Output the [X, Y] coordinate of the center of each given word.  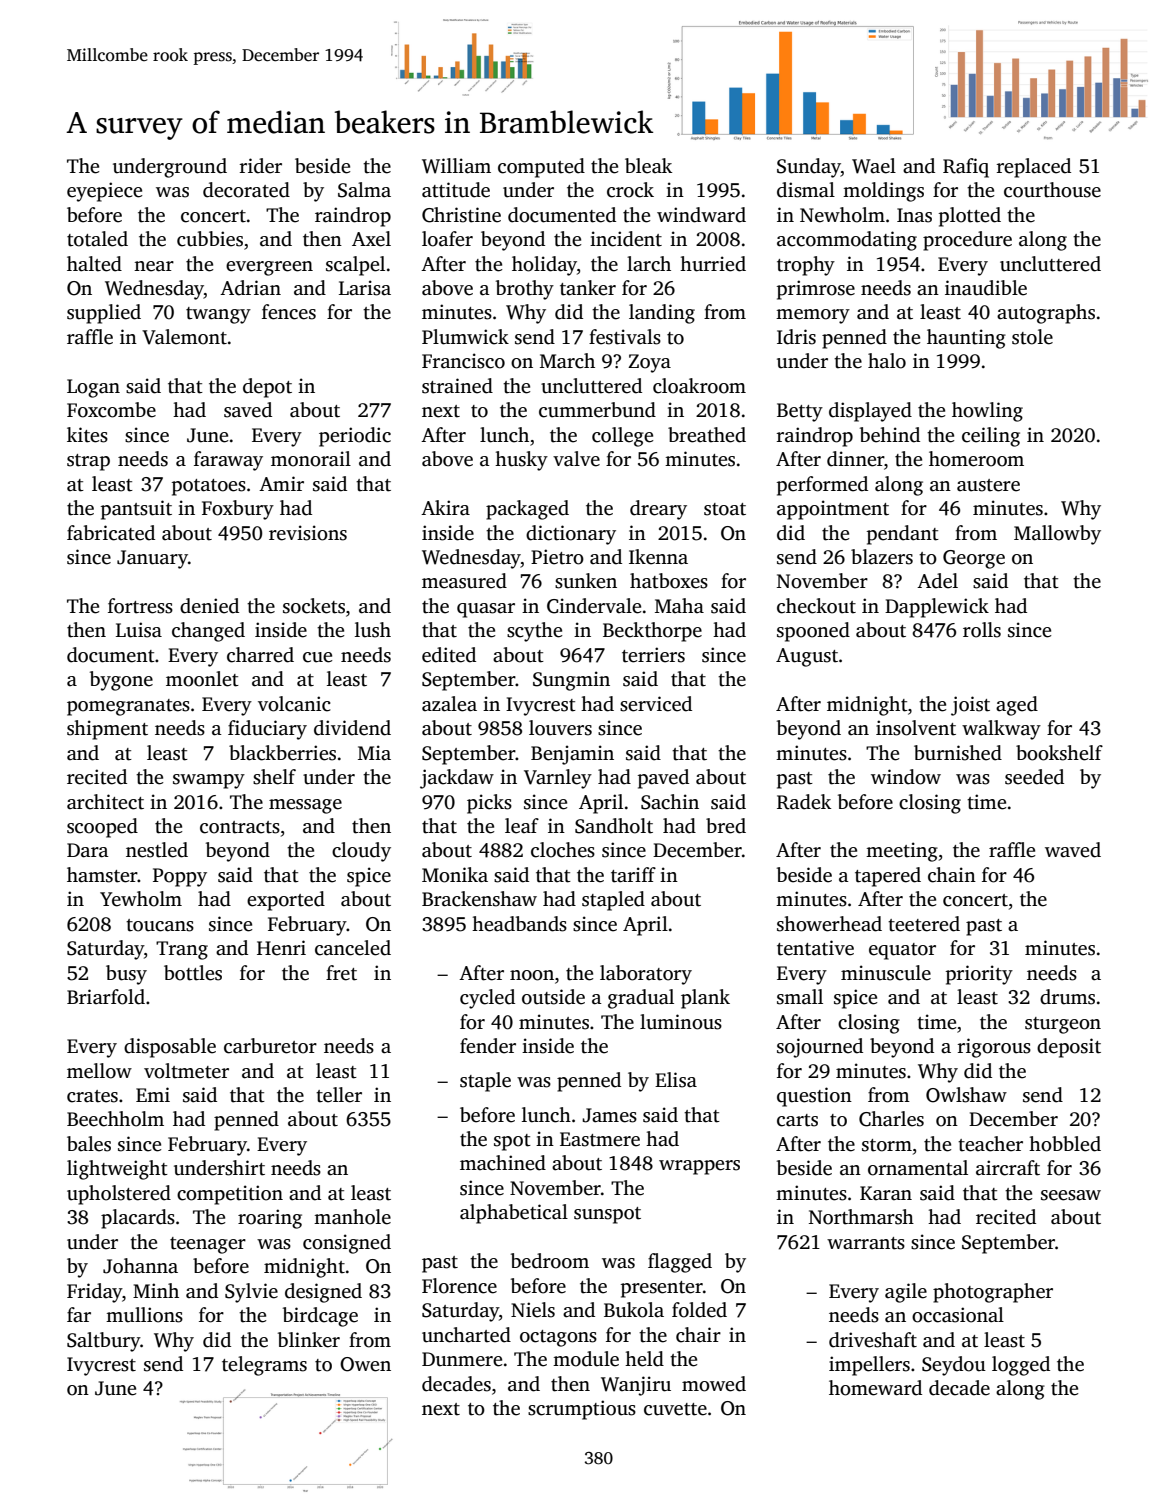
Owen [365, 1364]
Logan [93, 388]
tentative [815, 948]
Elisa [676, 1080]
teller [339, 1095]
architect [105, 802]
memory [813, 316]
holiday [544, 266]
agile [906, 1293]
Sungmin [571, 681]
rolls [982, 630]
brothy [525, 290]
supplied [104, 314]
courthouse [1052, 190]
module [586, 1359]
